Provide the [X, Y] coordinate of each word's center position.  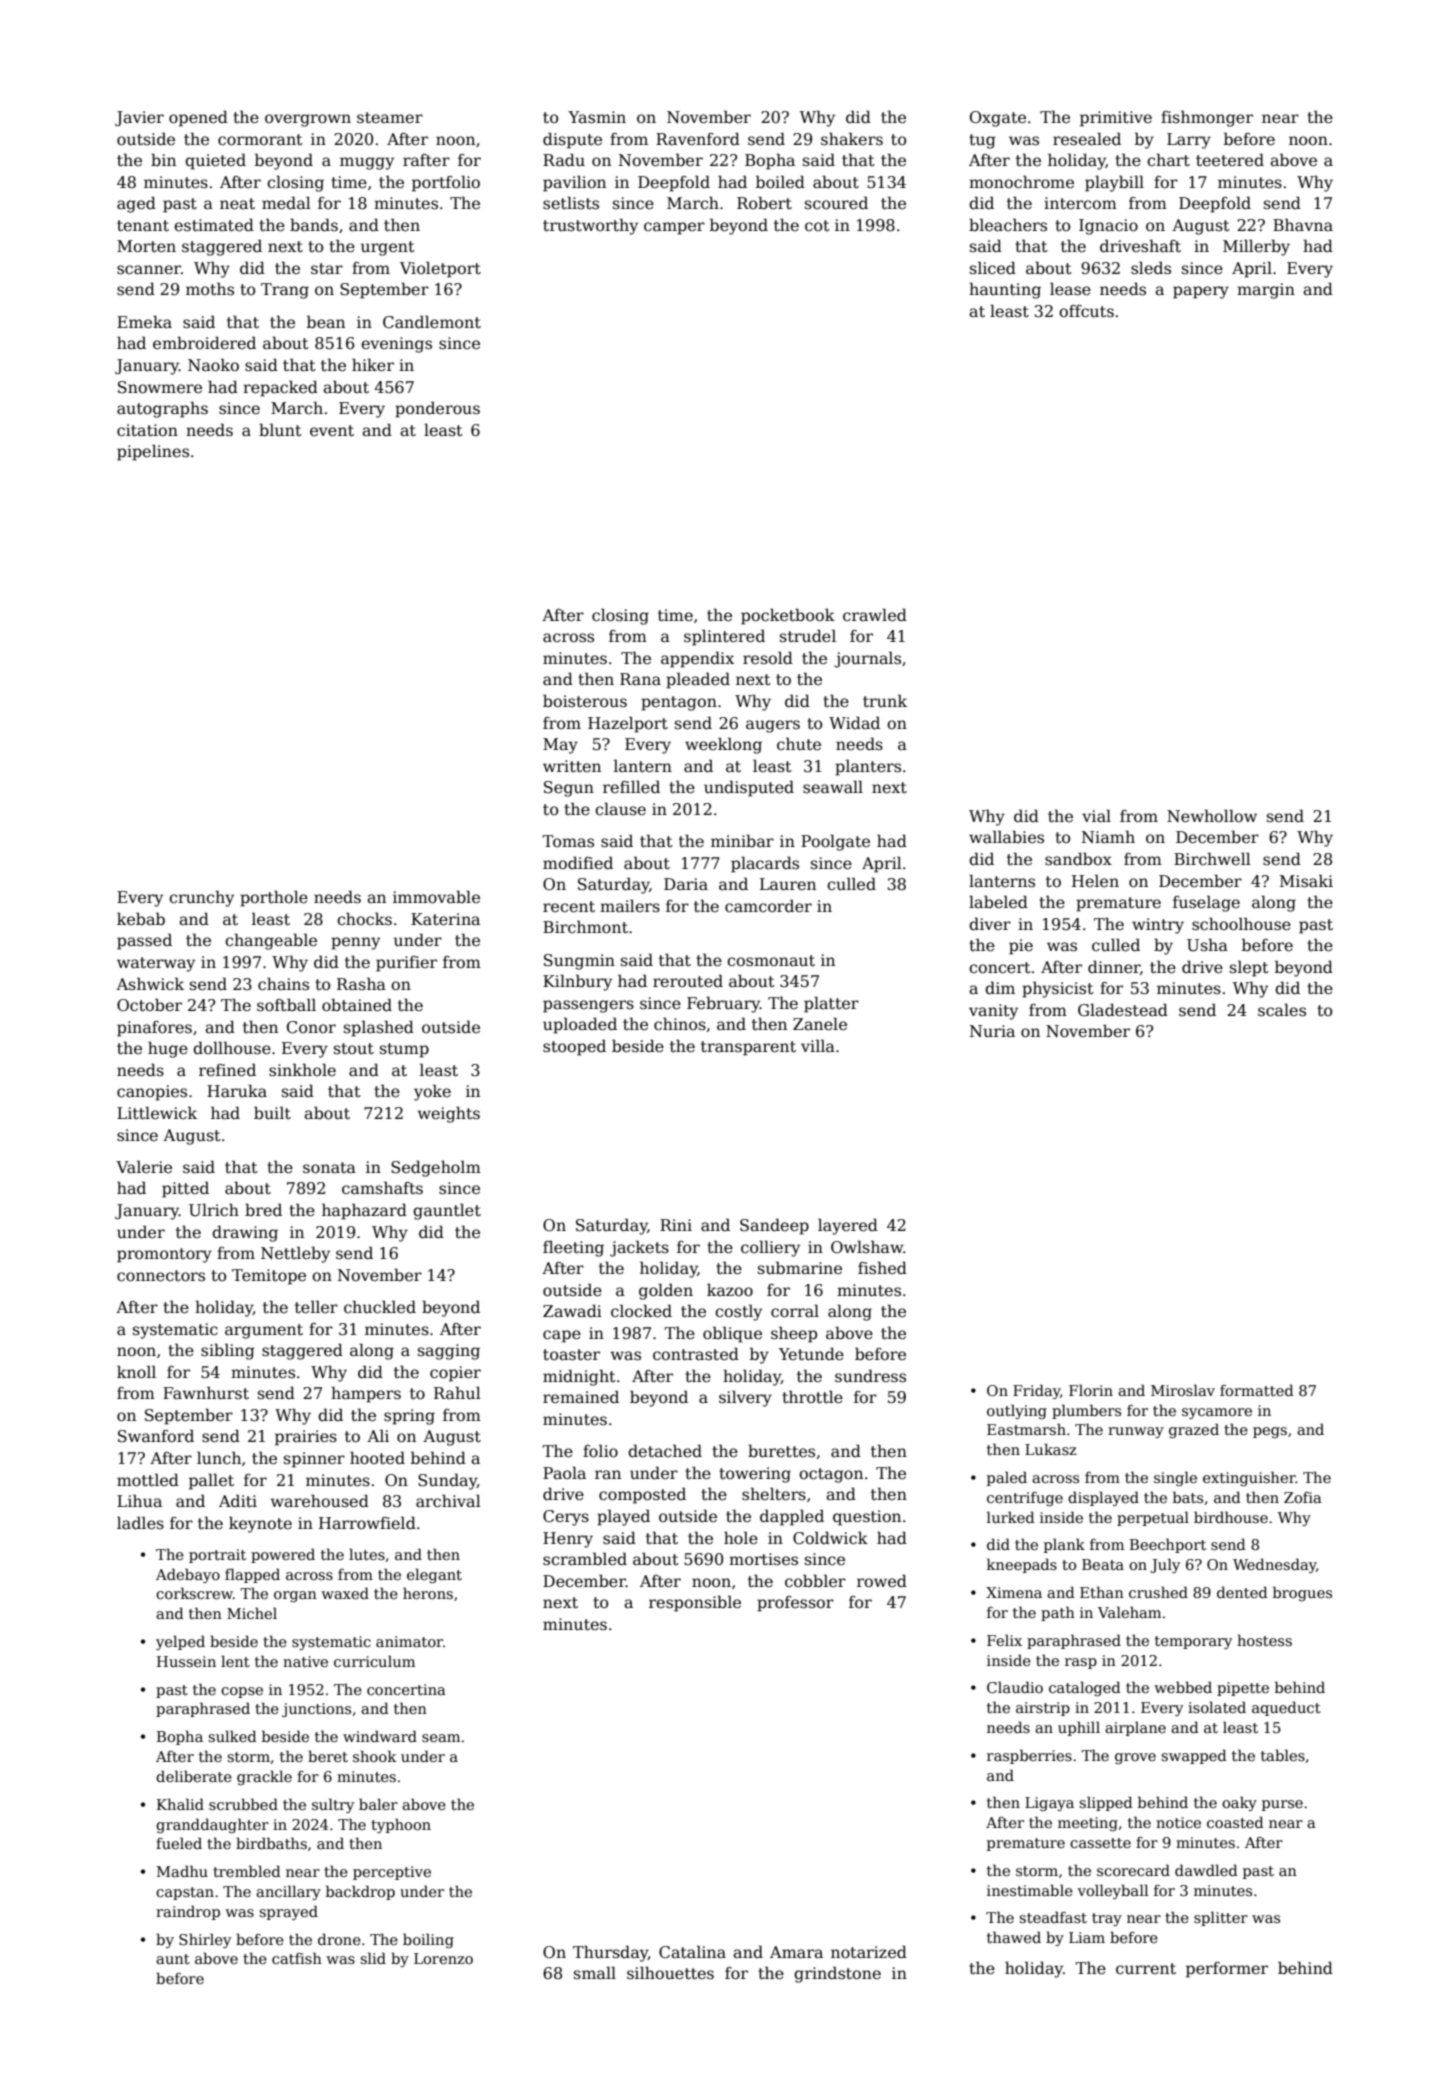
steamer [390, 118]
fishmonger [1207, 118]
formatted [1257, 1390]
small [595, 1972]
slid [373, 1958]
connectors [161, 1276]
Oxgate [998, 119]
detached [665, 1451]
